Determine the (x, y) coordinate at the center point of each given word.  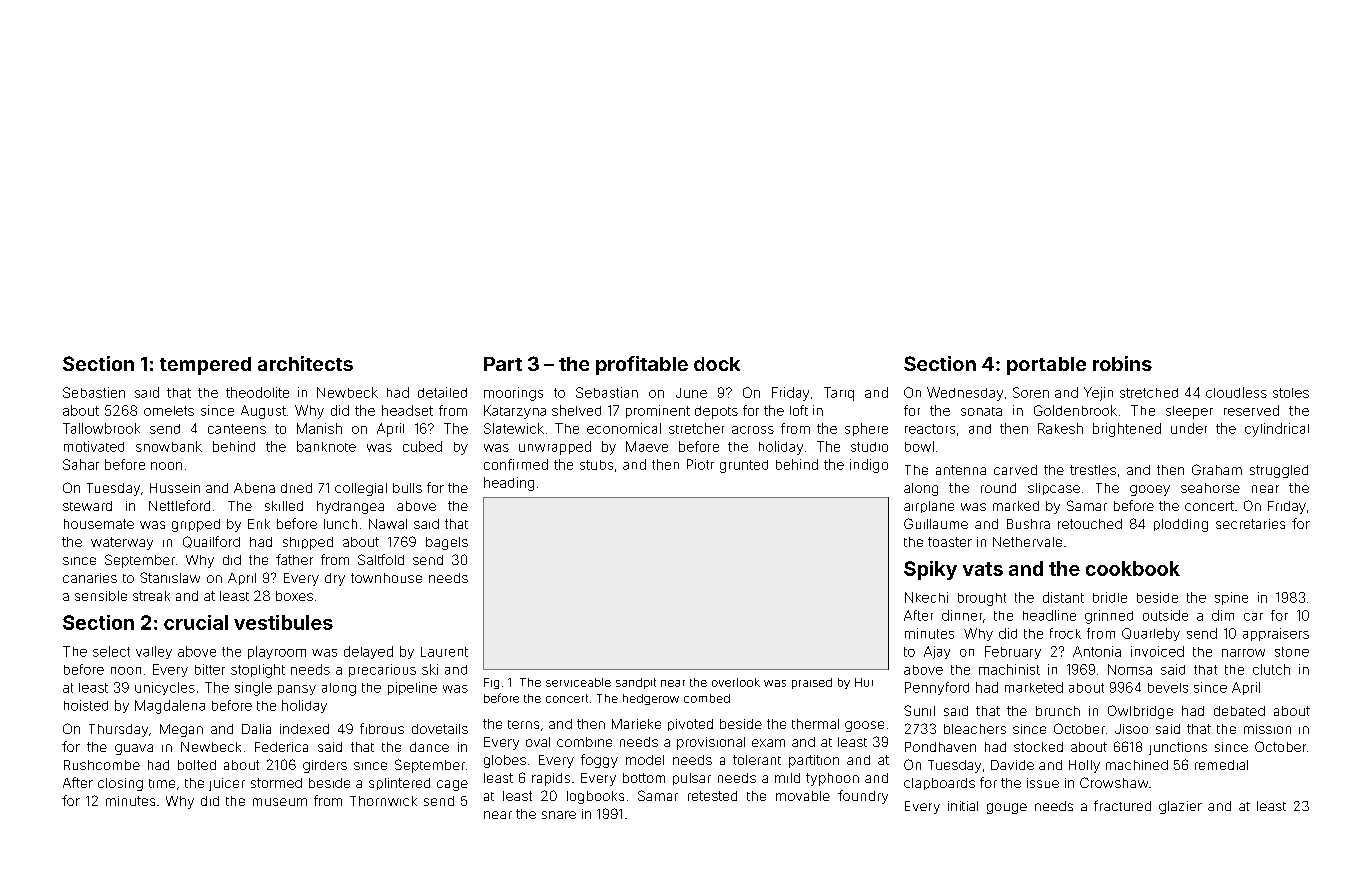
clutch (1271, 669)
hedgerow (651, 699)
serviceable (578, 682)
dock (717, 364)
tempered (205, 366)
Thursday (118, 730)
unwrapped (555, 448)
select (111, 651)
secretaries (1250, 524)
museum (280, 802)
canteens (237, 429)
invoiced (1157, 651)
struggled (1279, 471)
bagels (447, 543)
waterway (122, 543)
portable (1046, 366)
